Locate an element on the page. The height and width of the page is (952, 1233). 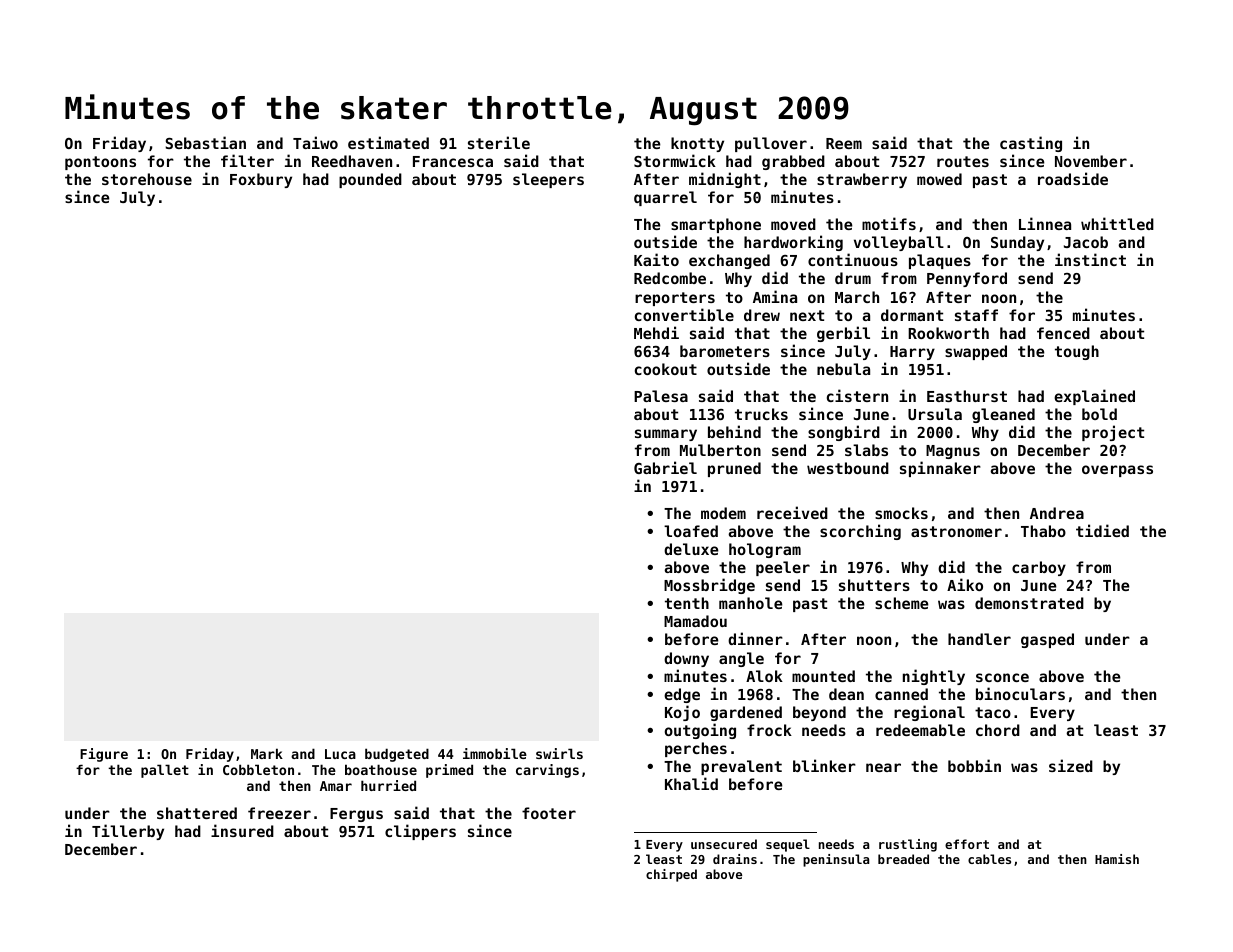
Palesa is located at coordinates (661, 396).
